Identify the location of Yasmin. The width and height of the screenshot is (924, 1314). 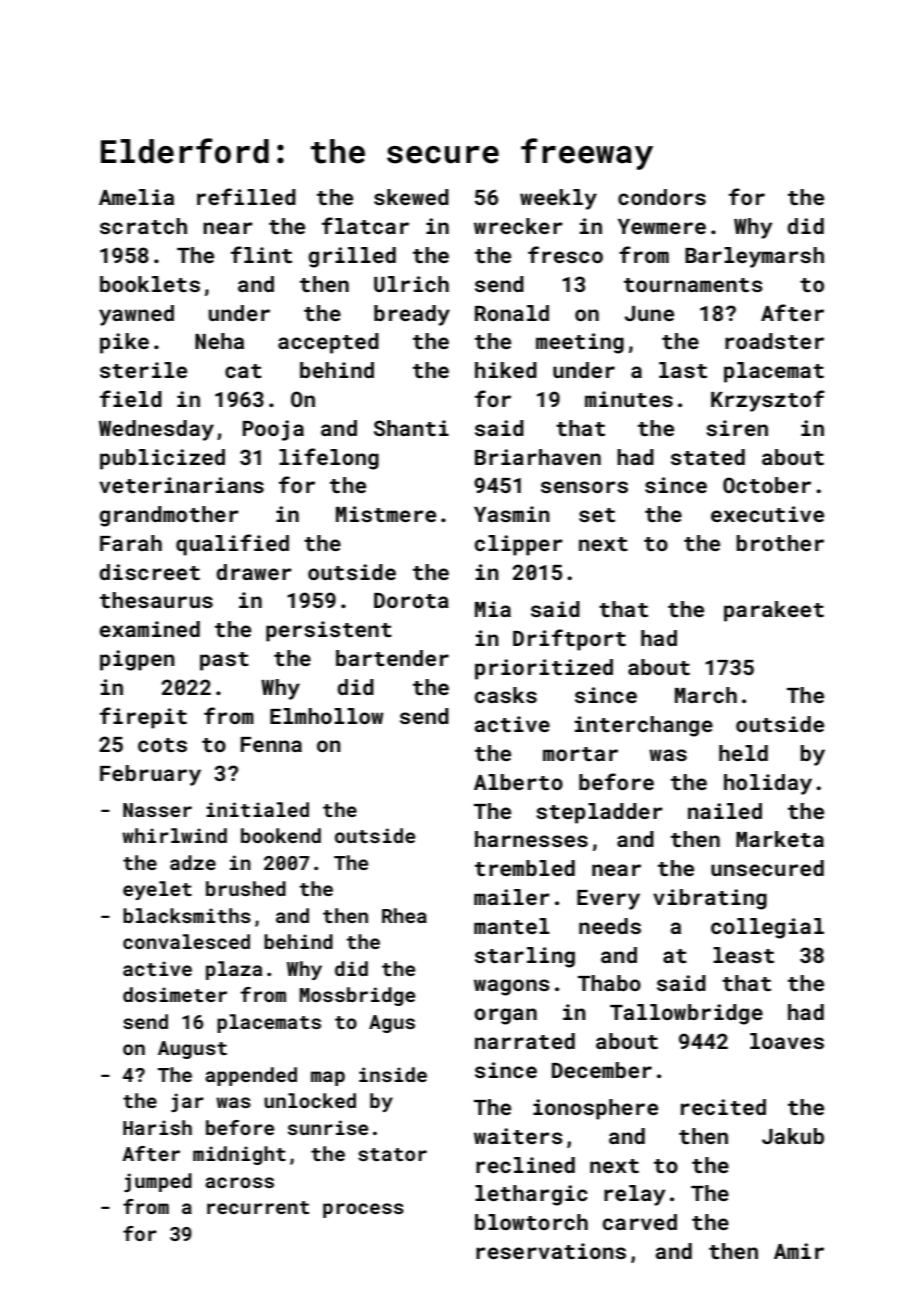
(512, 514).
